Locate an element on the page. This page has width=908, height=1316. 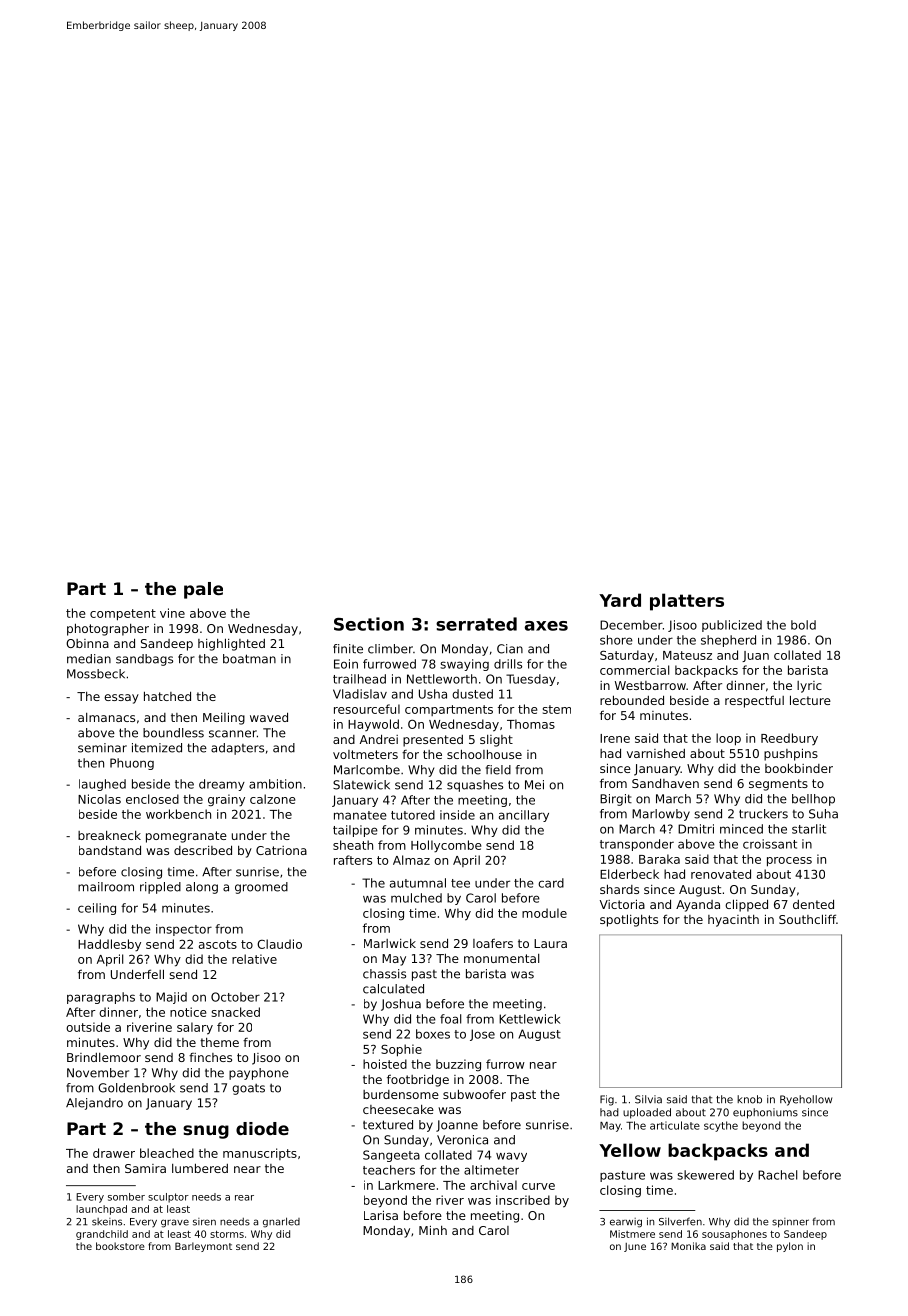
pale is located at coordinates (203, 590).
